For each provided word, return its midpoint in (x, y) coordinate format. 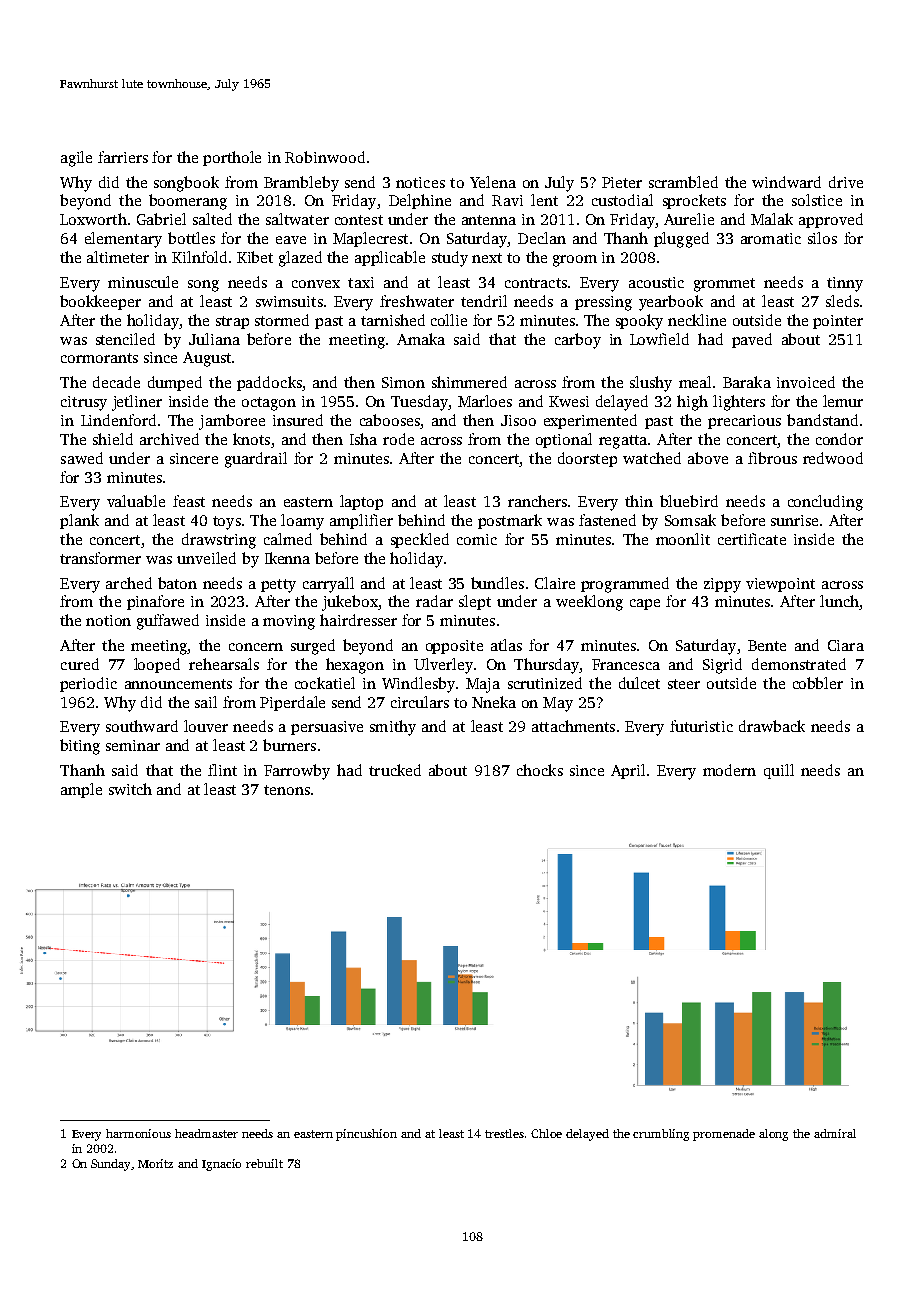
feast (189, 501)
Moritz (155, 1163)
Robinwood (325, 157)
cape (645, 604)
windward (786, 182)
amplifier (361, 521)
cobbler (818, 683)
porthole (232, 158)
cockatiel (325, 683)
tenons (287, 790)
